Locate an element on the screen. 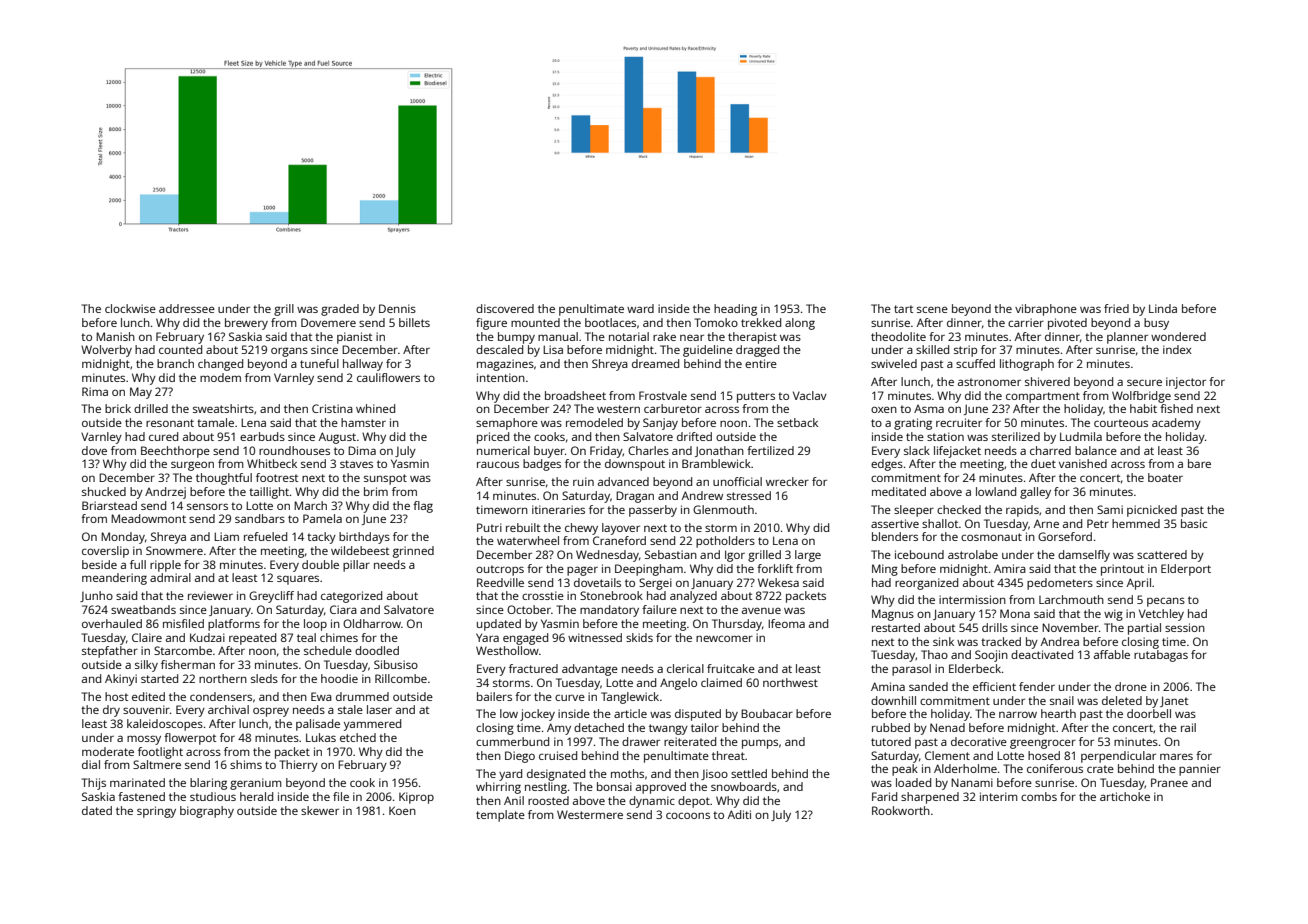 The height and width of the screenshot is (924, 1308). moths is located at coordinates (627, 773).
